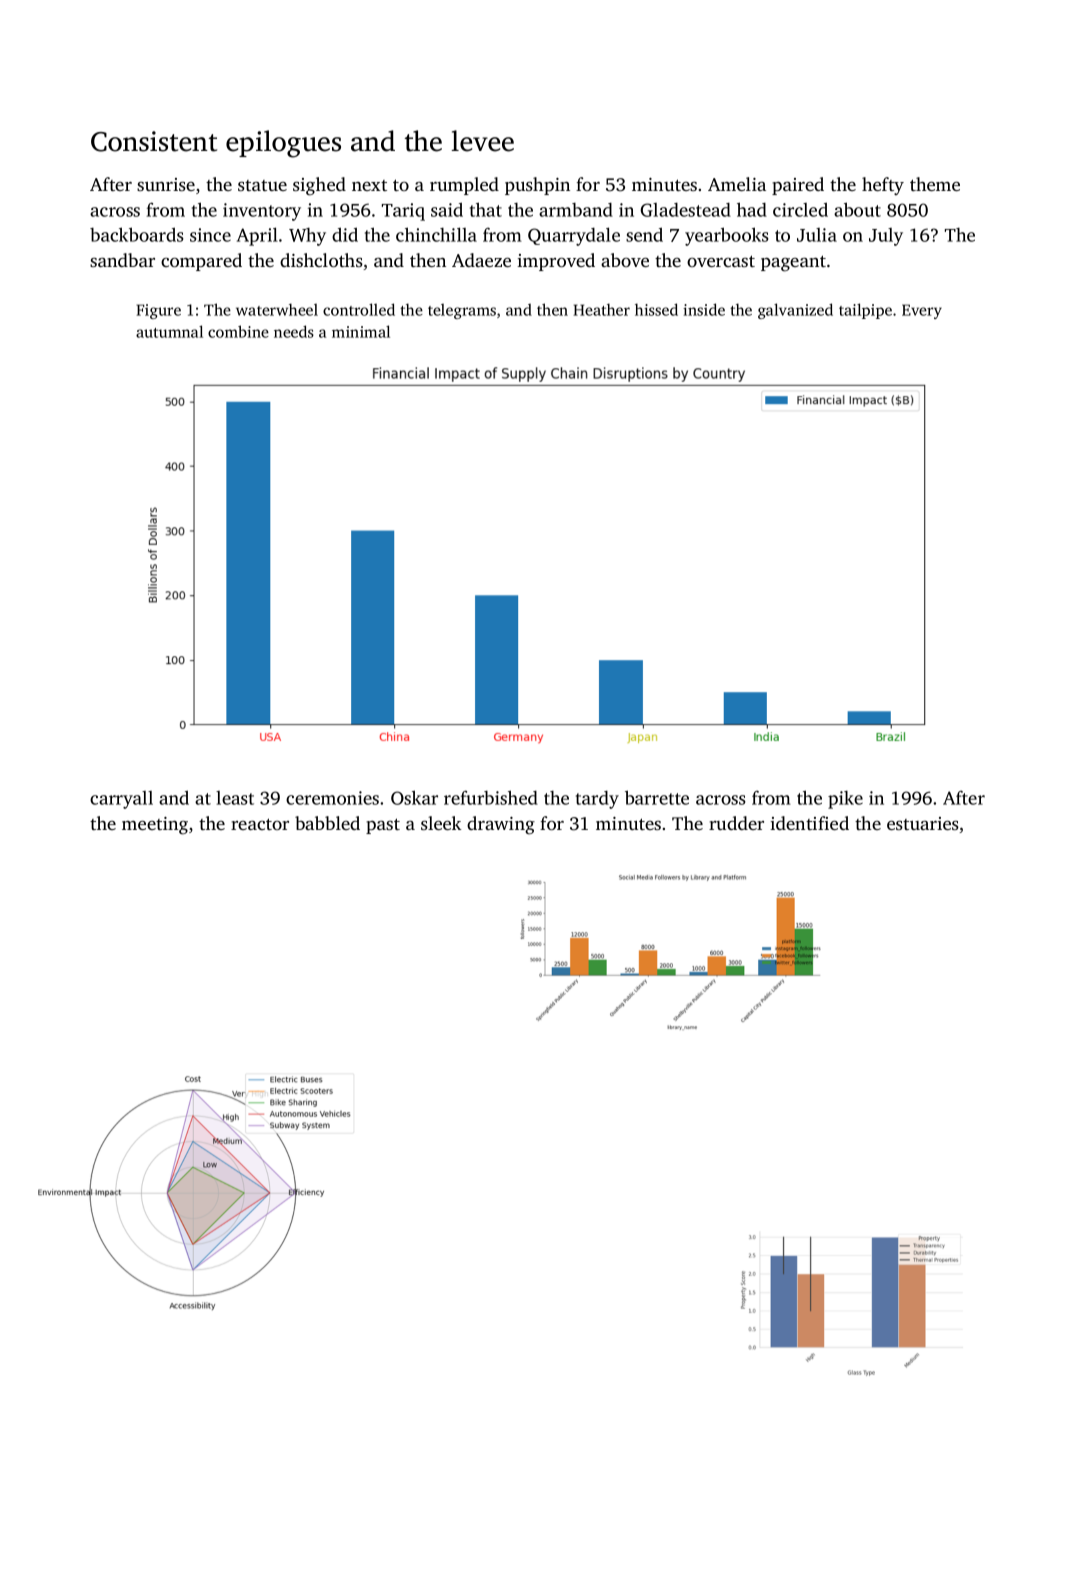  Describe the element at coordinates (501, 825) in the screenshot. I see `drawing` at that location.
